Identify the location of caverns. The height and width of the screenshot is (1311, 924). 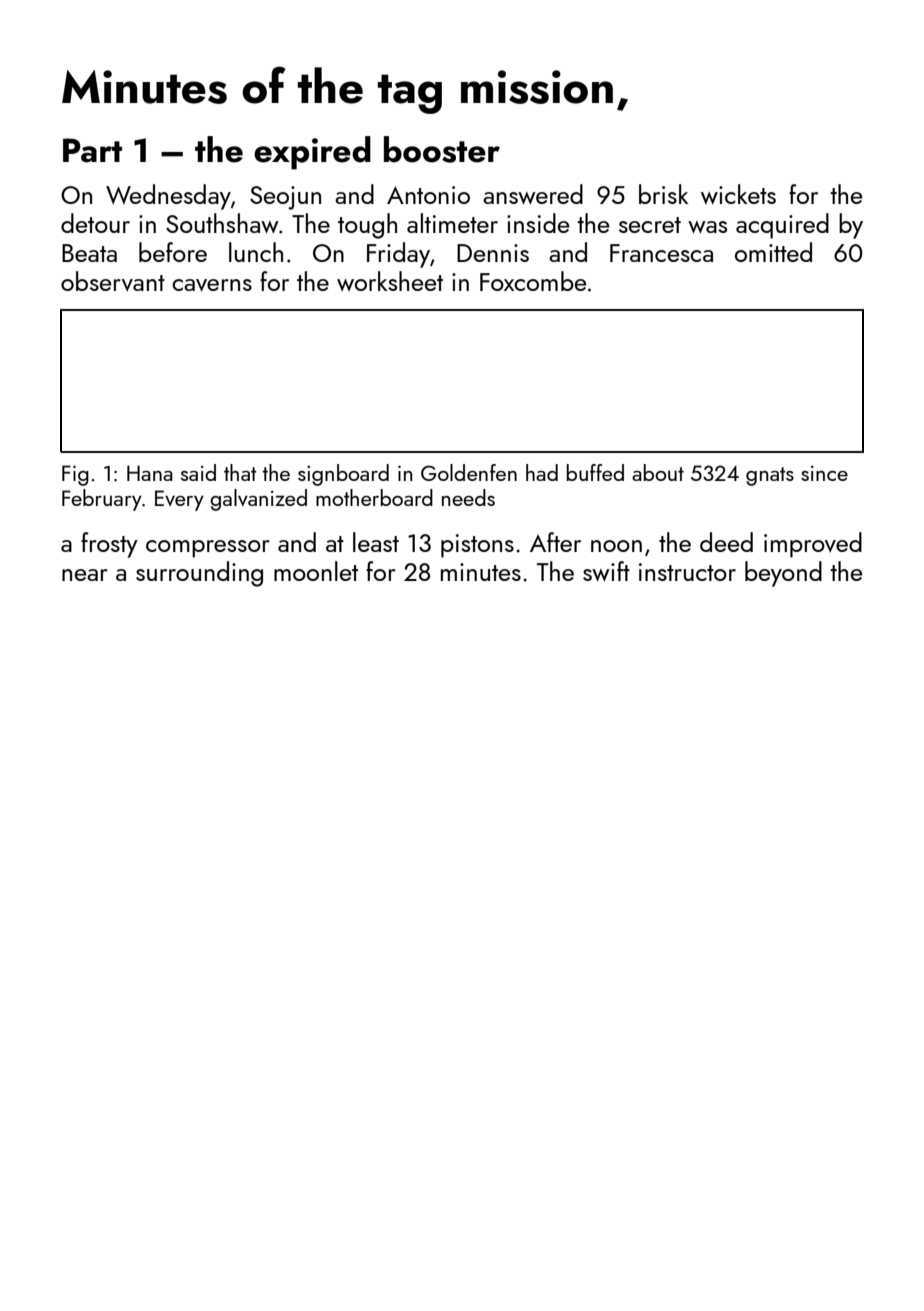
(212, 285).
